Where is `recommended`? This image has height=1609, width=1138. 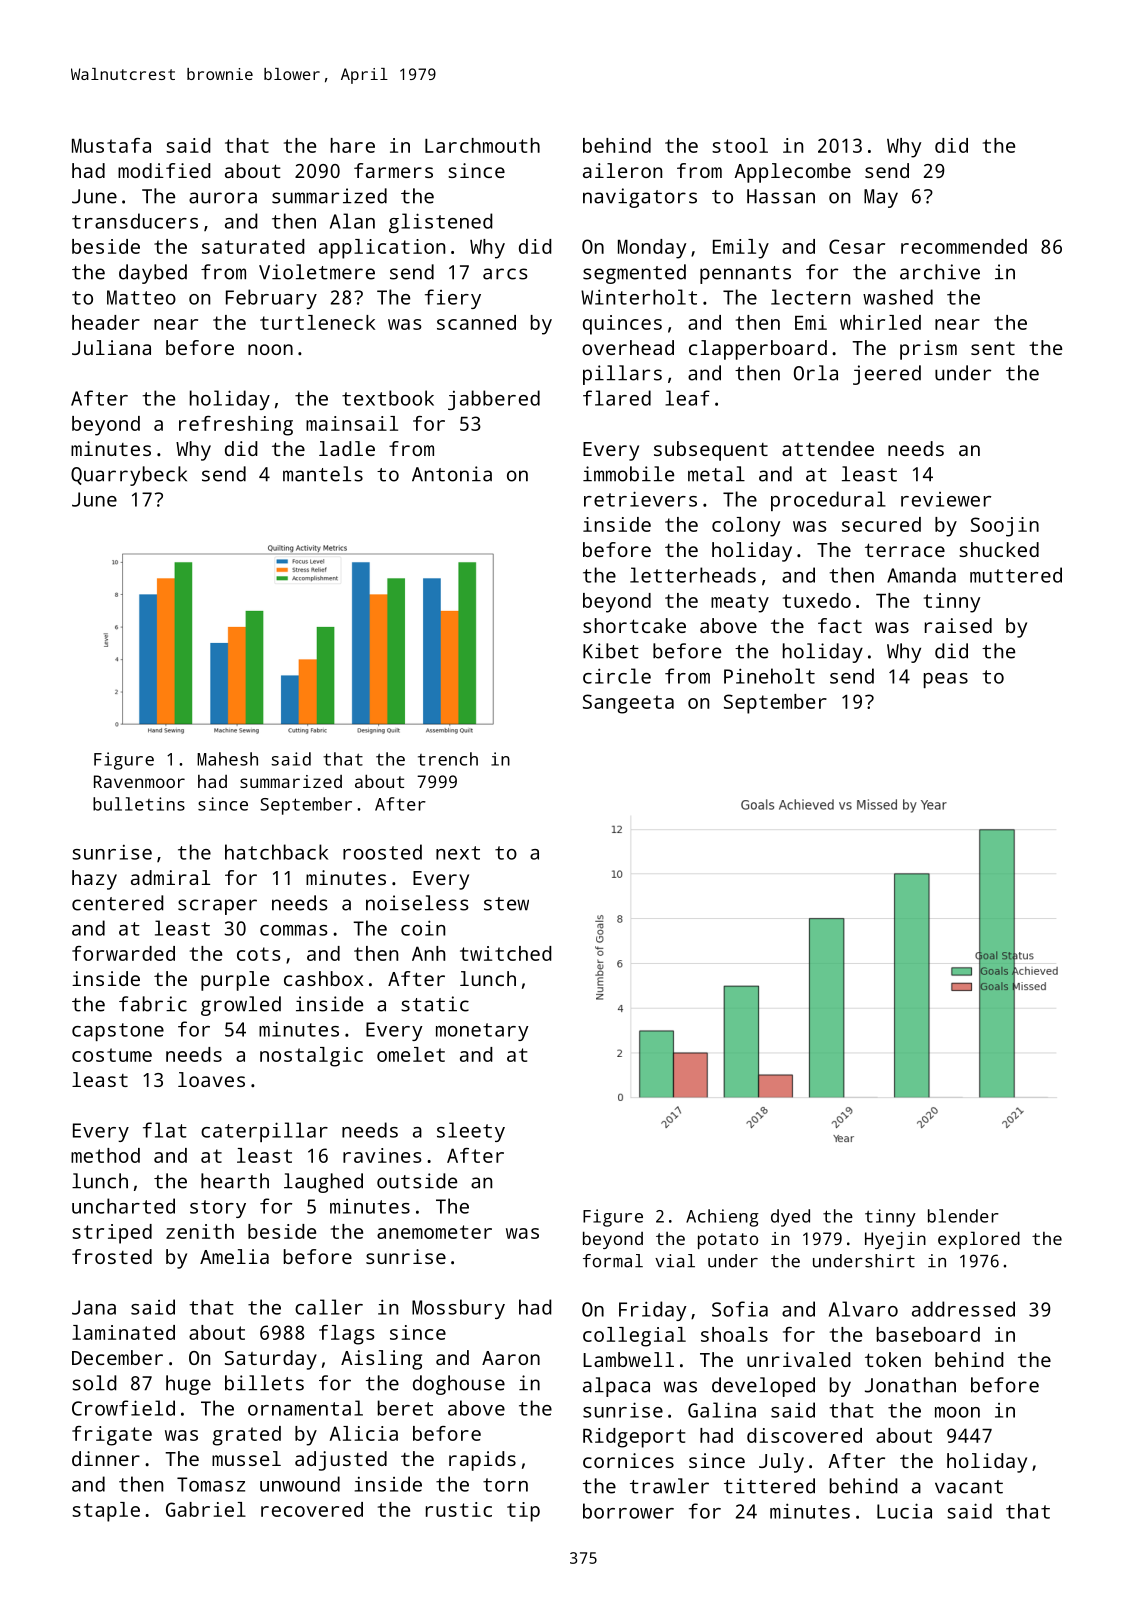
recommended is located at coordinates (964, 246).
